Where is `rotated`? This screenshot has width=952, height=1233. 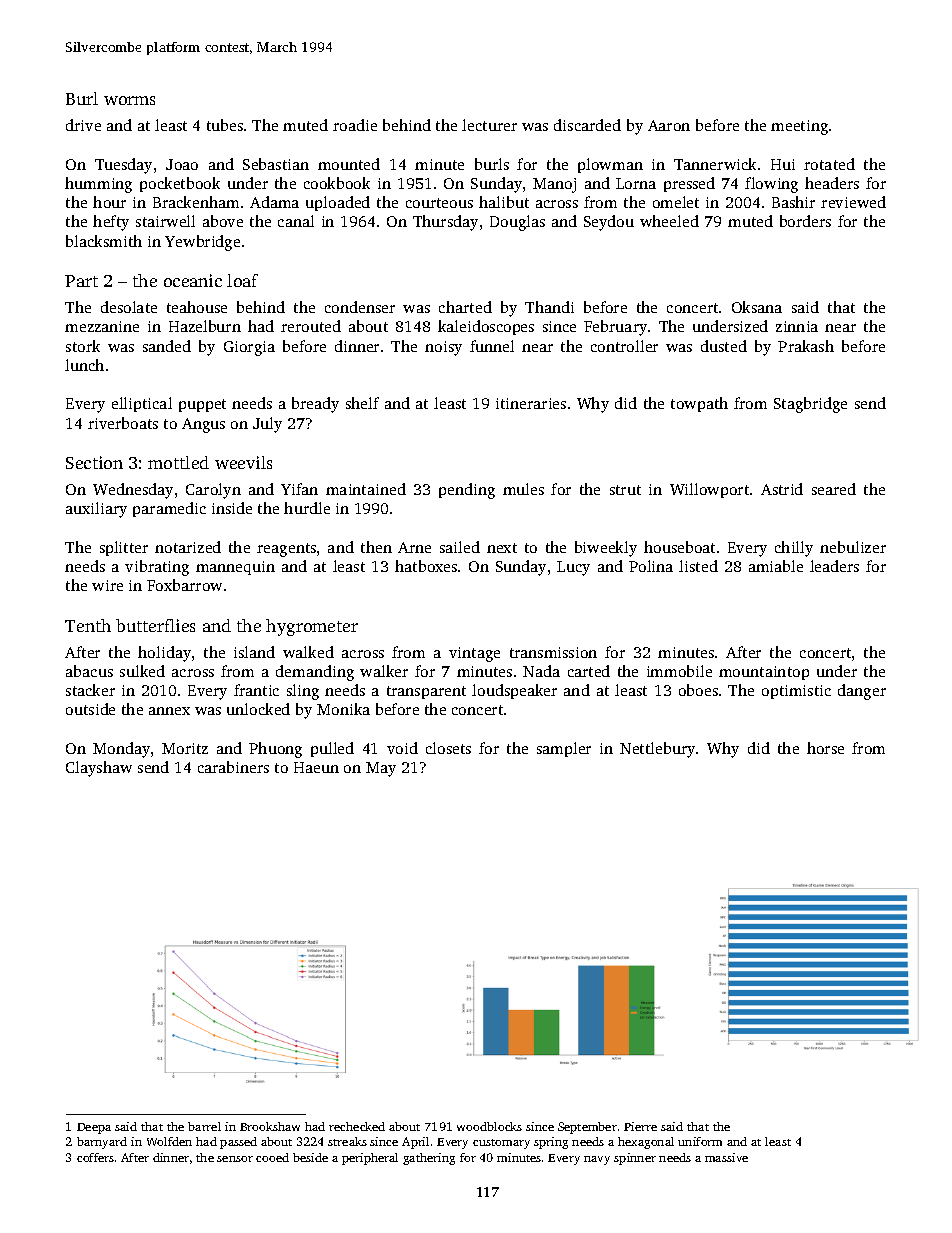 rotated is located at coordinates (829, 164).
